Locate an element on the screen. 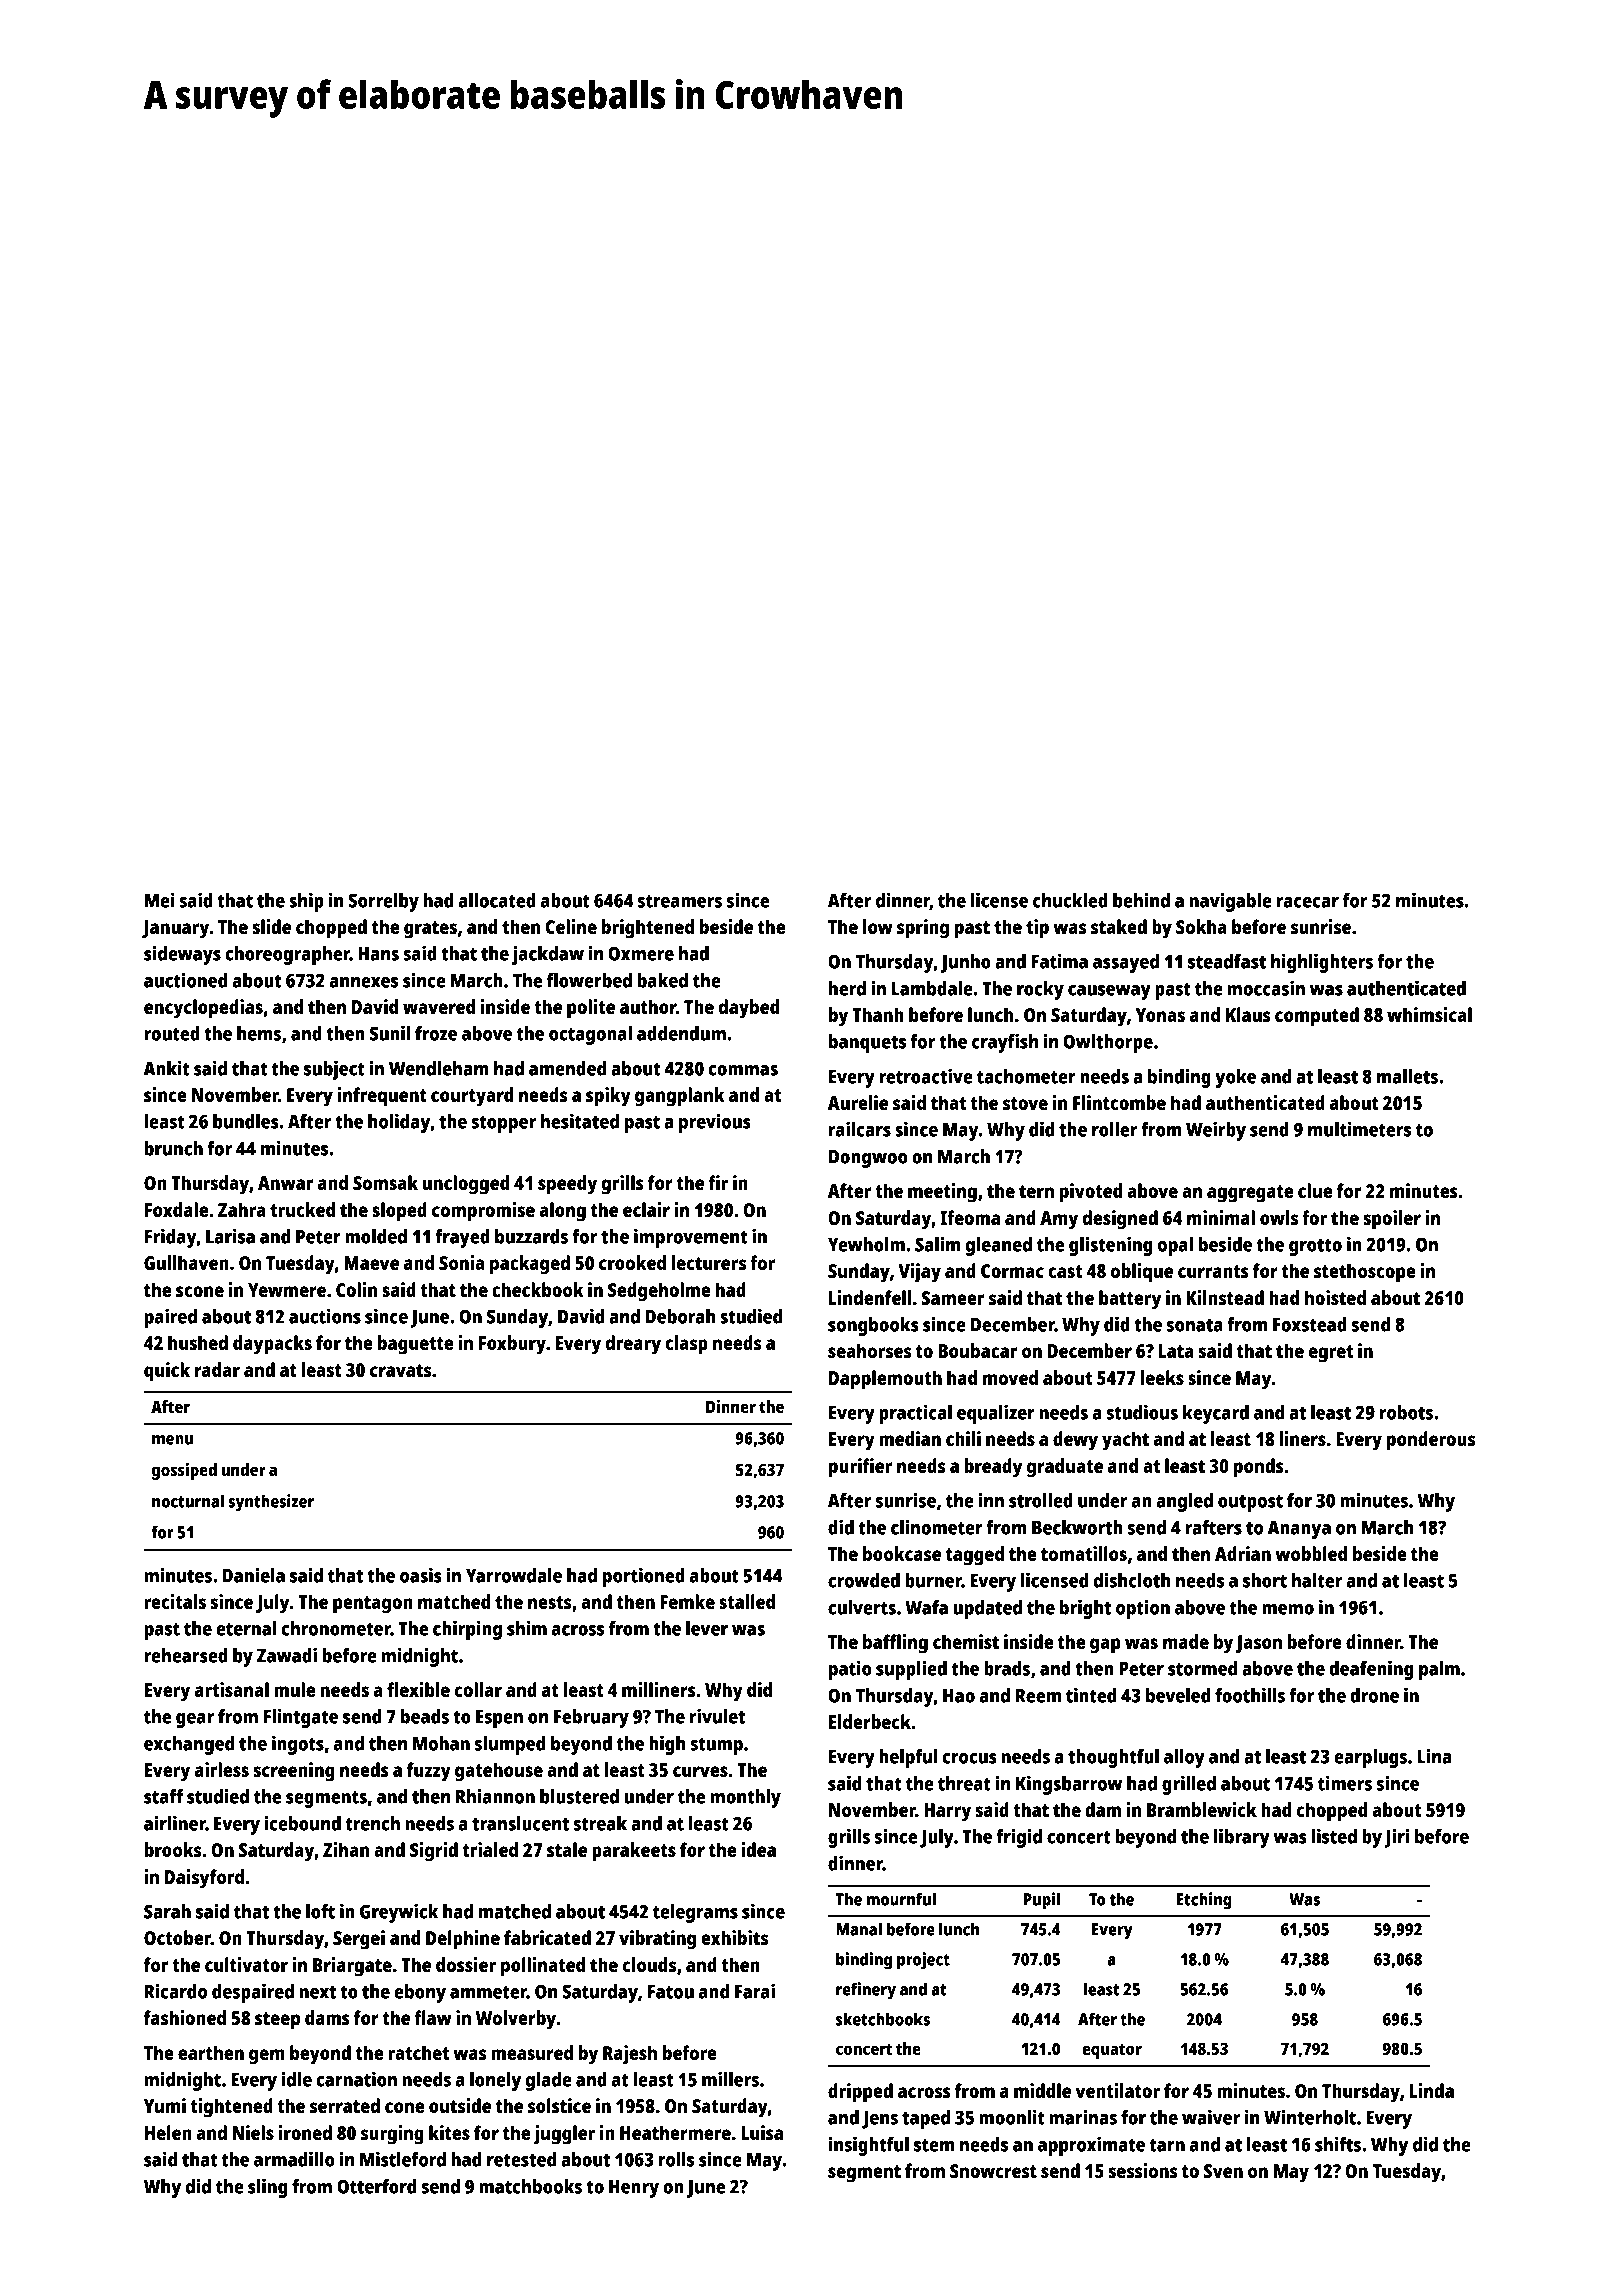  Reem is located at coordinates (1038, 1696).
